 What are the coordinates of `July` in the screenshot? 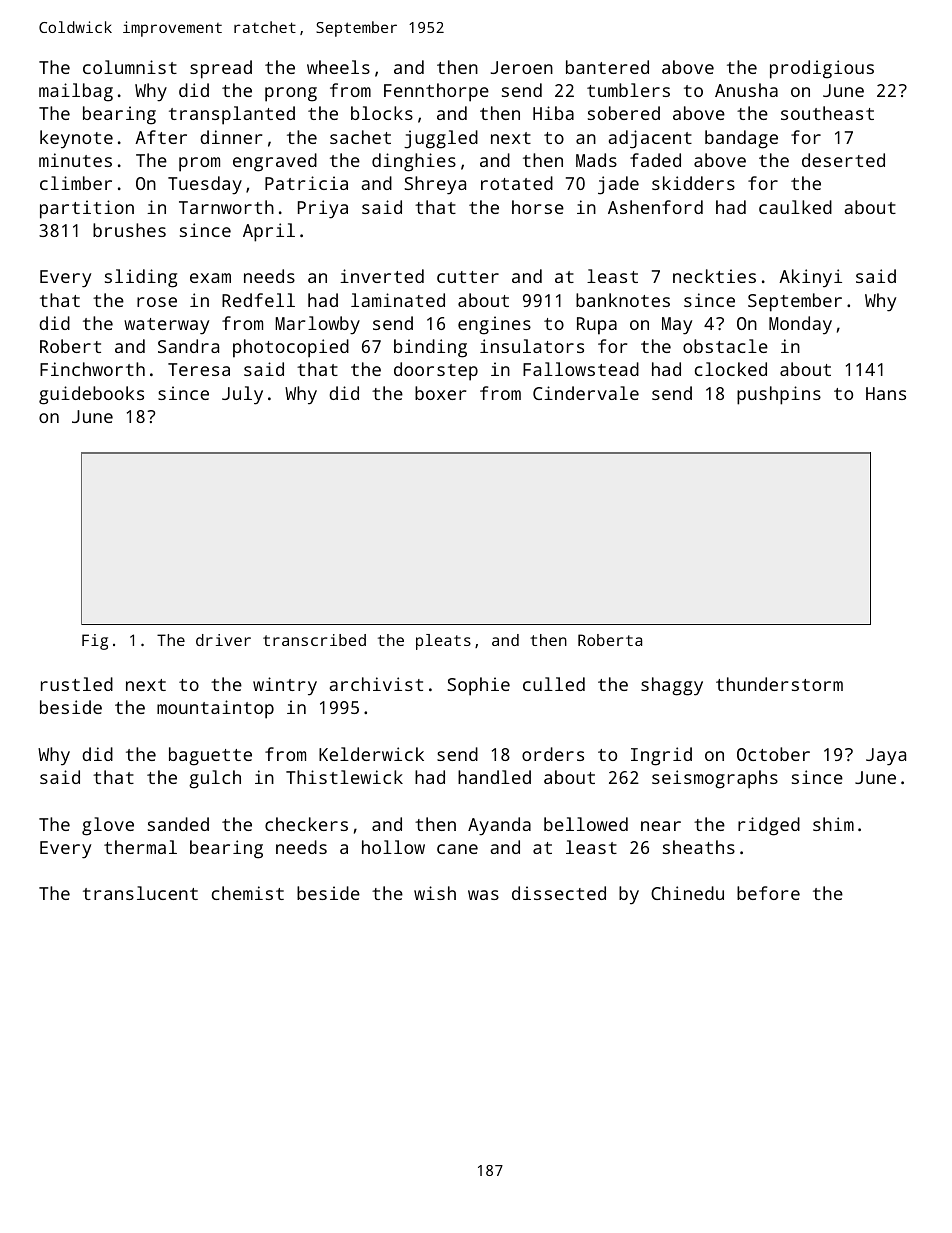 It's located at (242, 395).
